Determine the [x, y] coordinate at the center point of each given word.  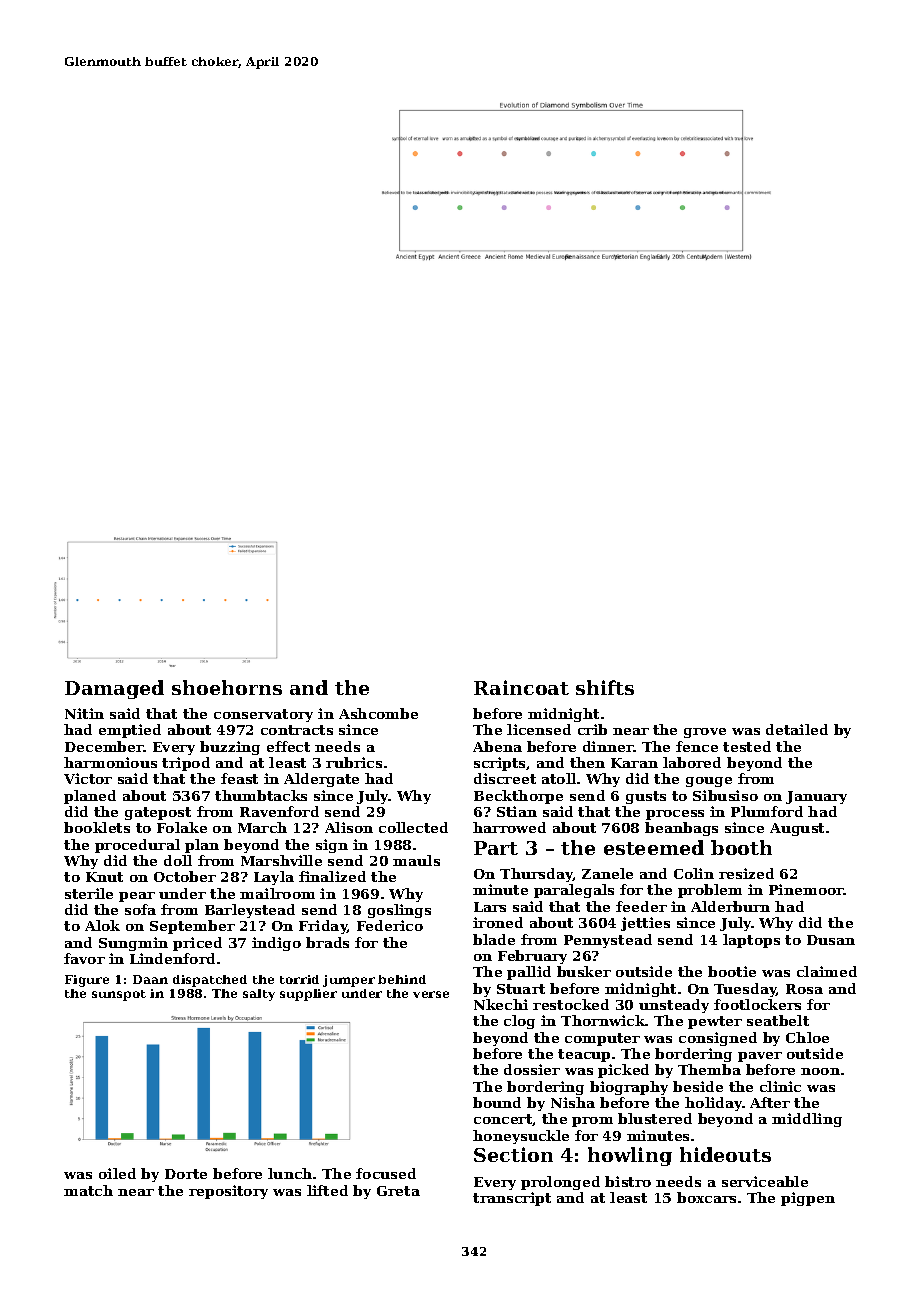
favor [84, 958]
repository [228, 1192]
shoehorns [227, 687]
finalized [332, 876]
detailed [797, 729]
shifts [605, 687]
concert [503, 1120]
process [675, 815]
